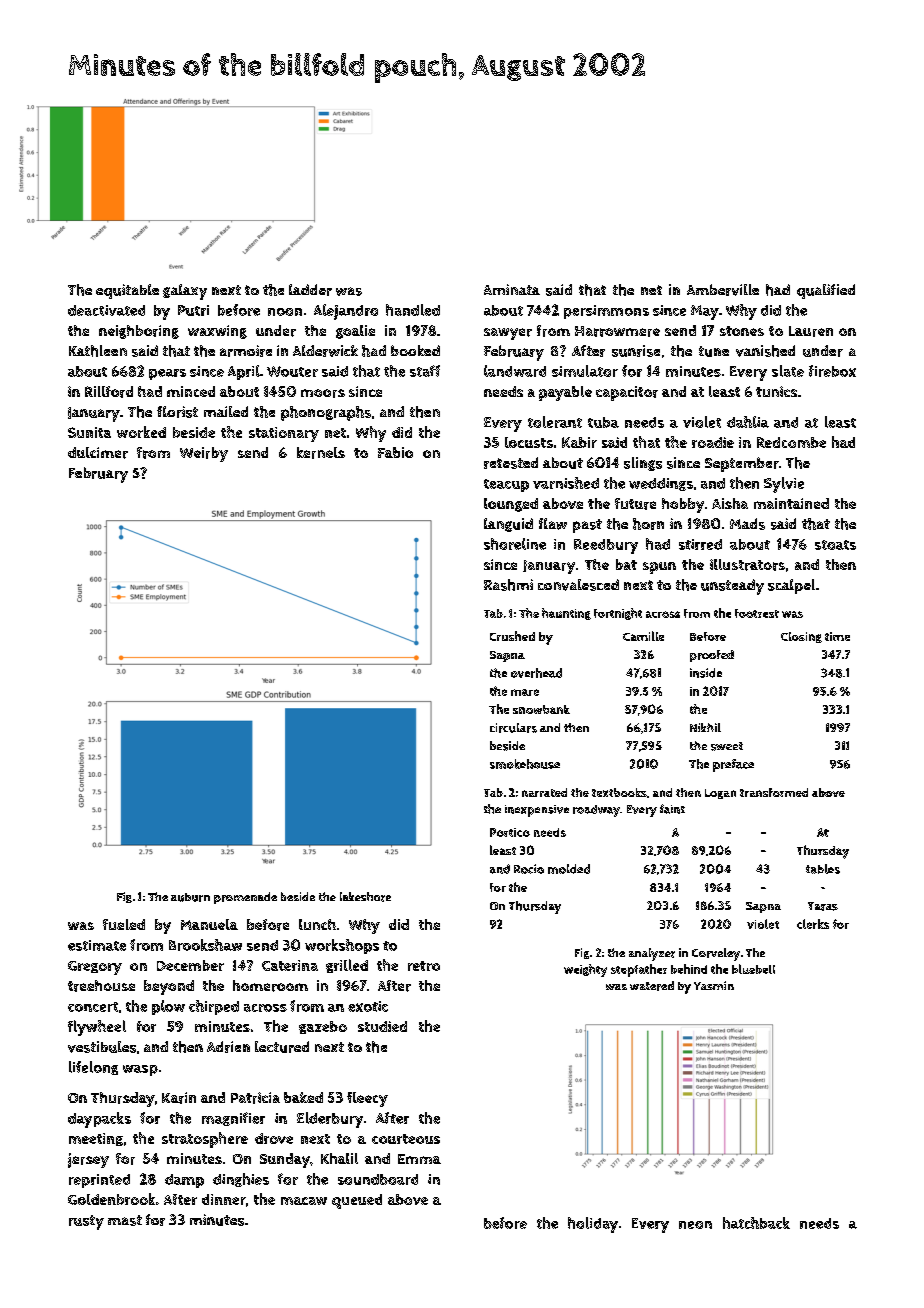  What do you see at coordinates (593, 1225) in the page?
I see `holiday` at bounding box center [593, 1225].
